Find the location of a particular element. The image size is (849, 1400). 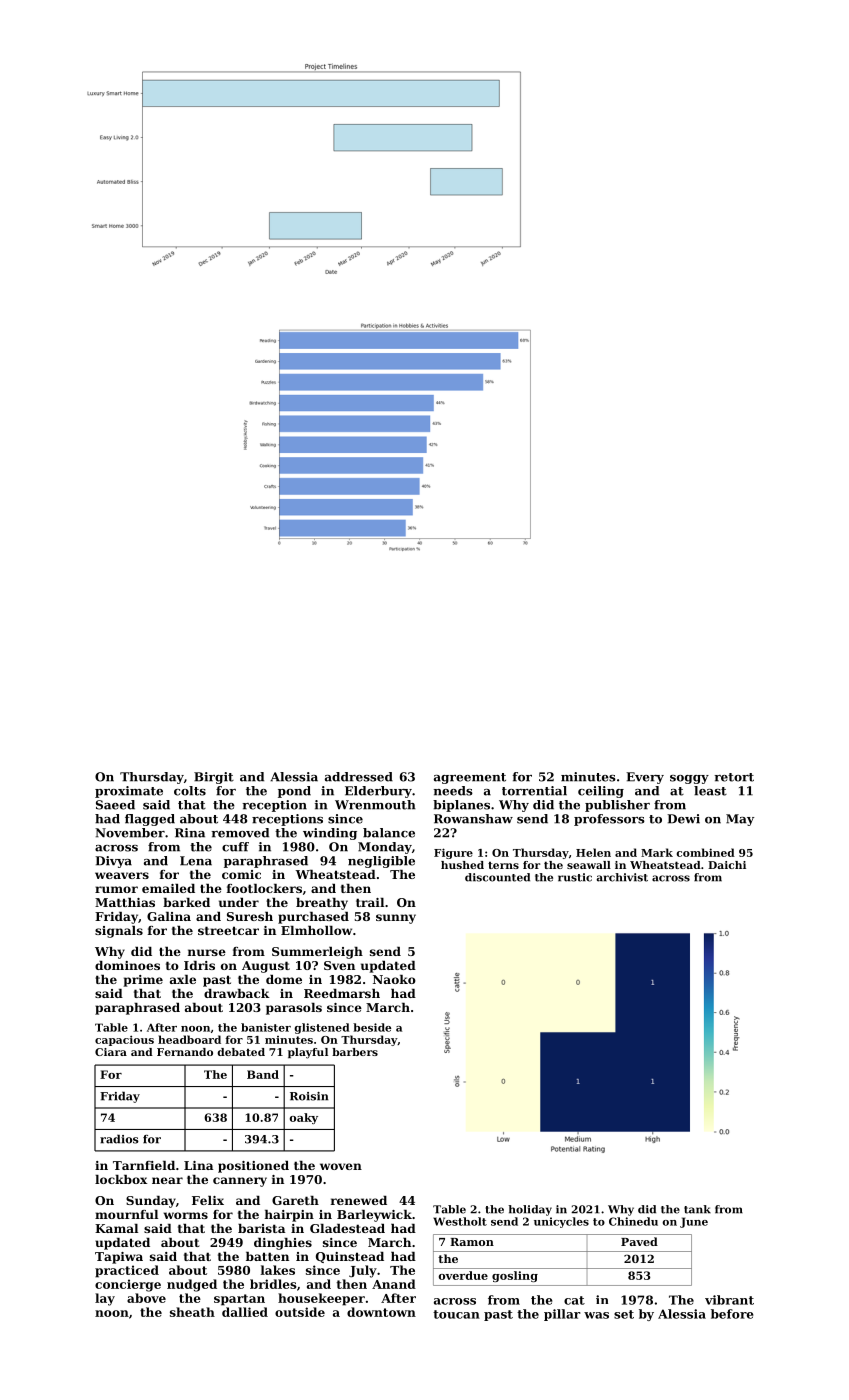

Kamal is located at coordinates (116, 1228).
